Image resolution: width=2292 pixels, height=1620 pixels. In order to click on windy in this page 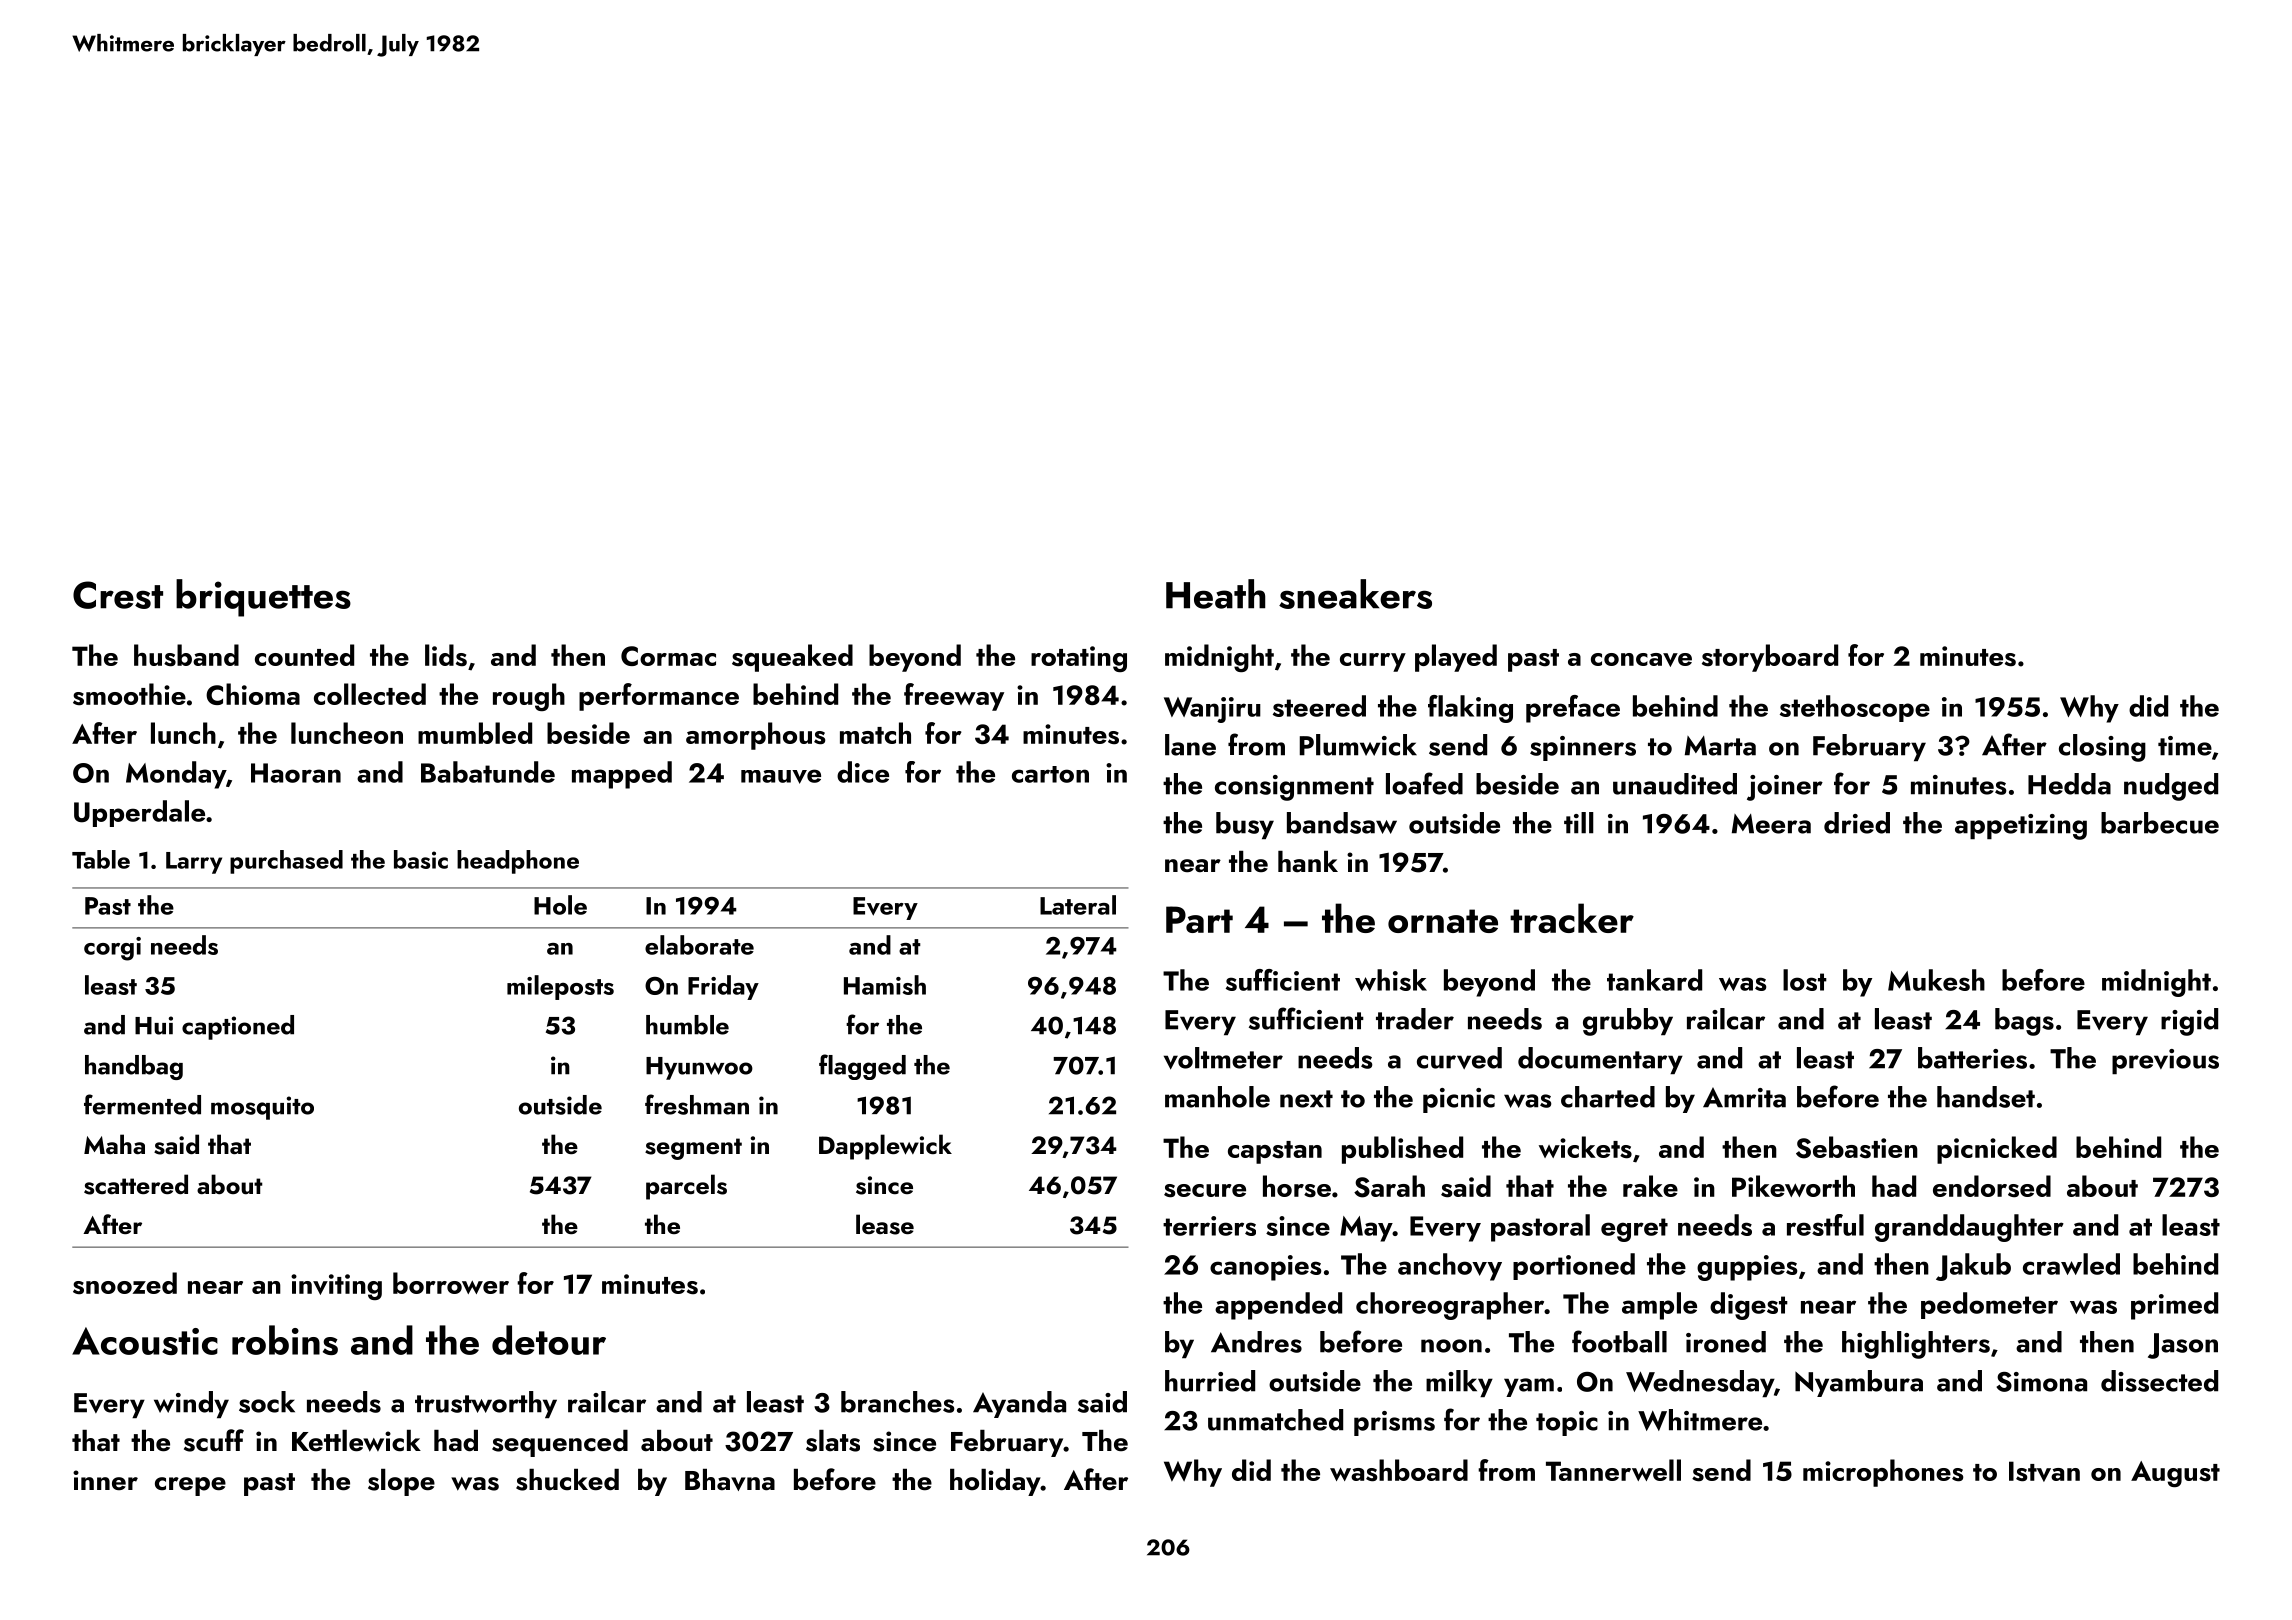, I will do `click(191, 1404)`.
